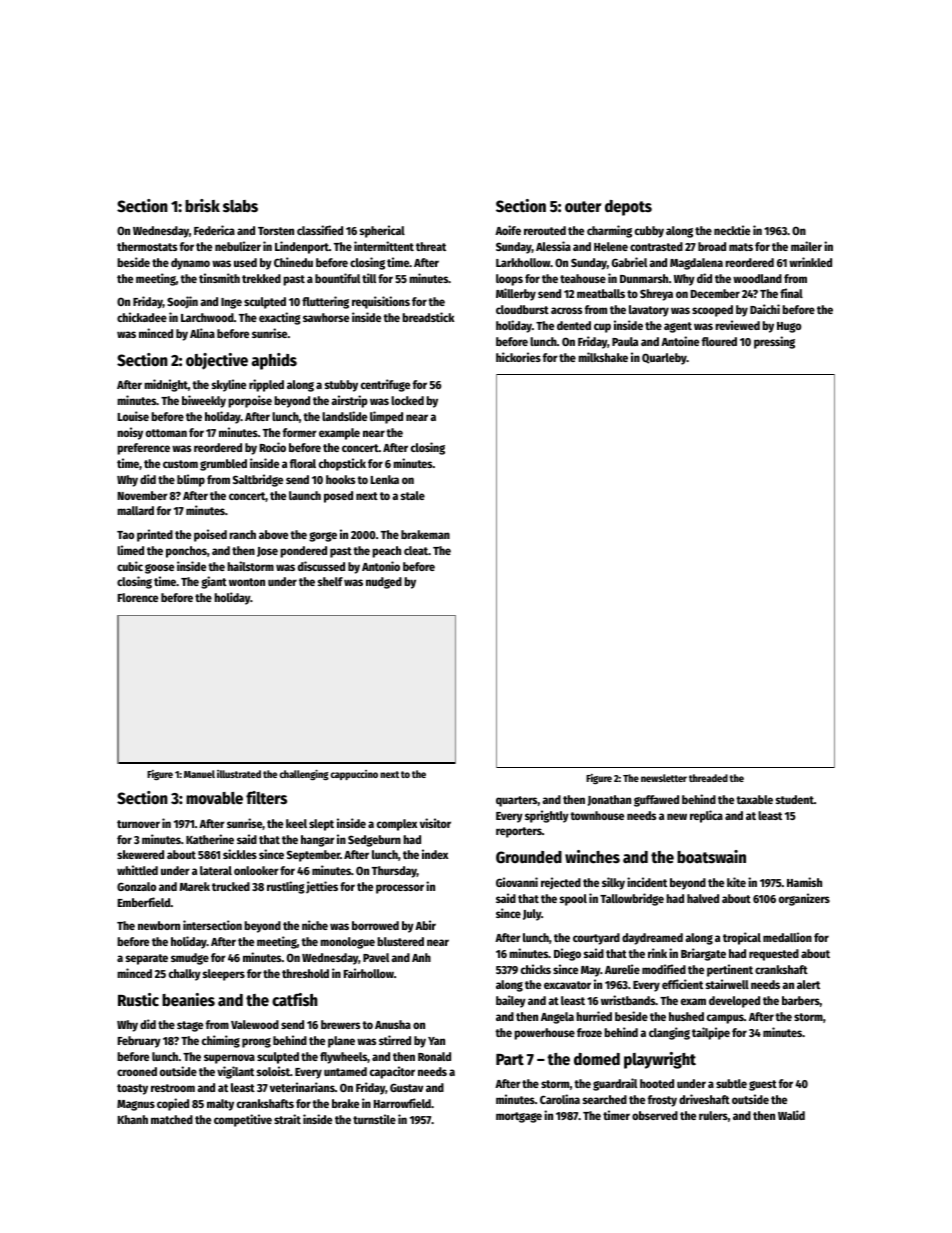 Image resolution: width=952 pixels, height=1233 pixels. Describe the element at coordinates (223, 465) in the document. I see `grumbled` at that location.
